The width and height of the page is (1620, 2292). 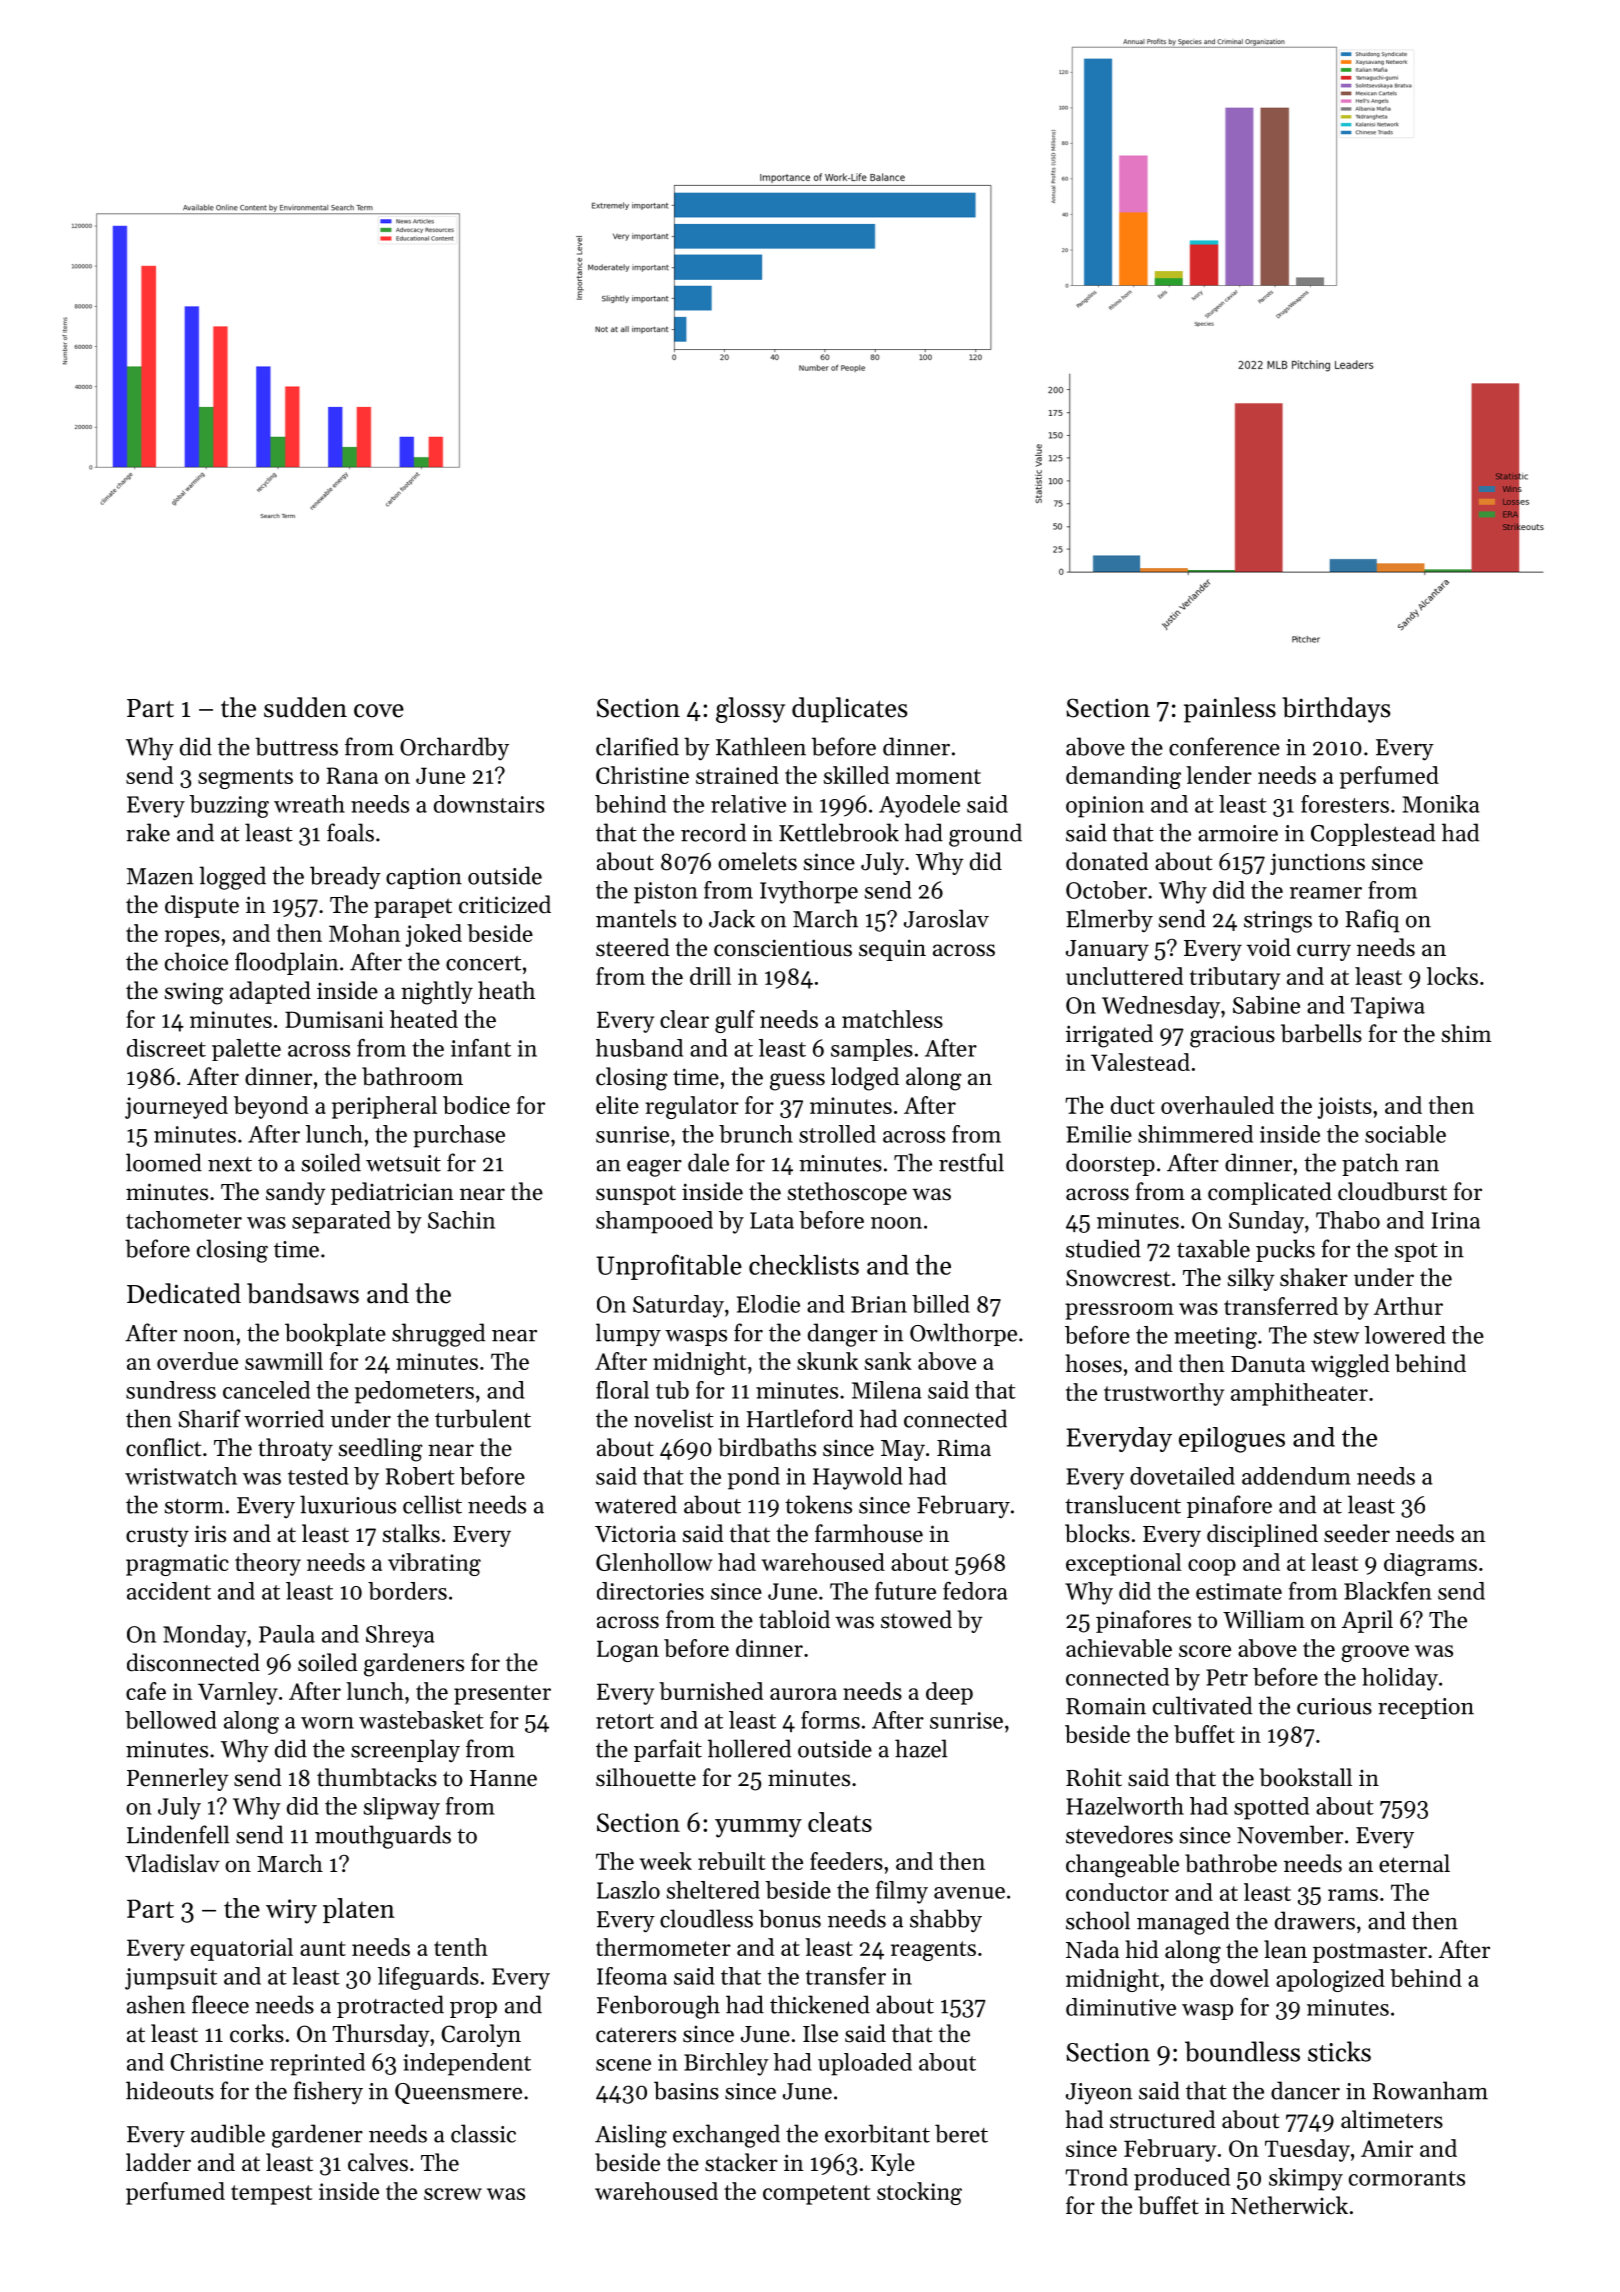 What do you see at coordinates (686, 2090) in the page?
I see `basins` at bounding box center [686, 2090].
